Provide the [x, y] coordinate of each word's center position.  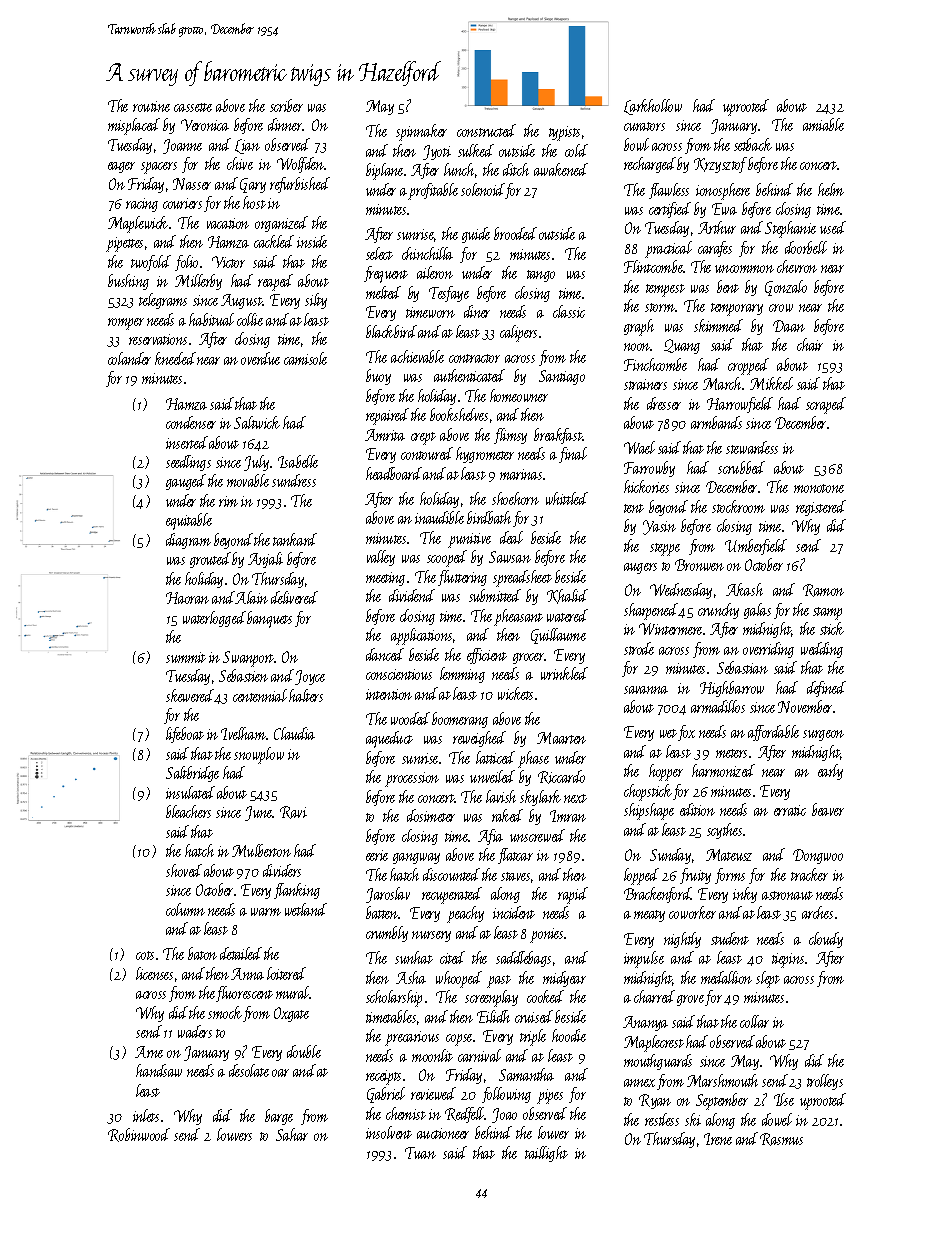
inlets [146, 1115]
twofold [151, 263]
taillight [546, 1154]
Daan [789, 326]
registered [821, 508]
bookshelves [459, 414]
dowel [777, 1119]
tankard [295, 539]
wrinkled [564, 673]
